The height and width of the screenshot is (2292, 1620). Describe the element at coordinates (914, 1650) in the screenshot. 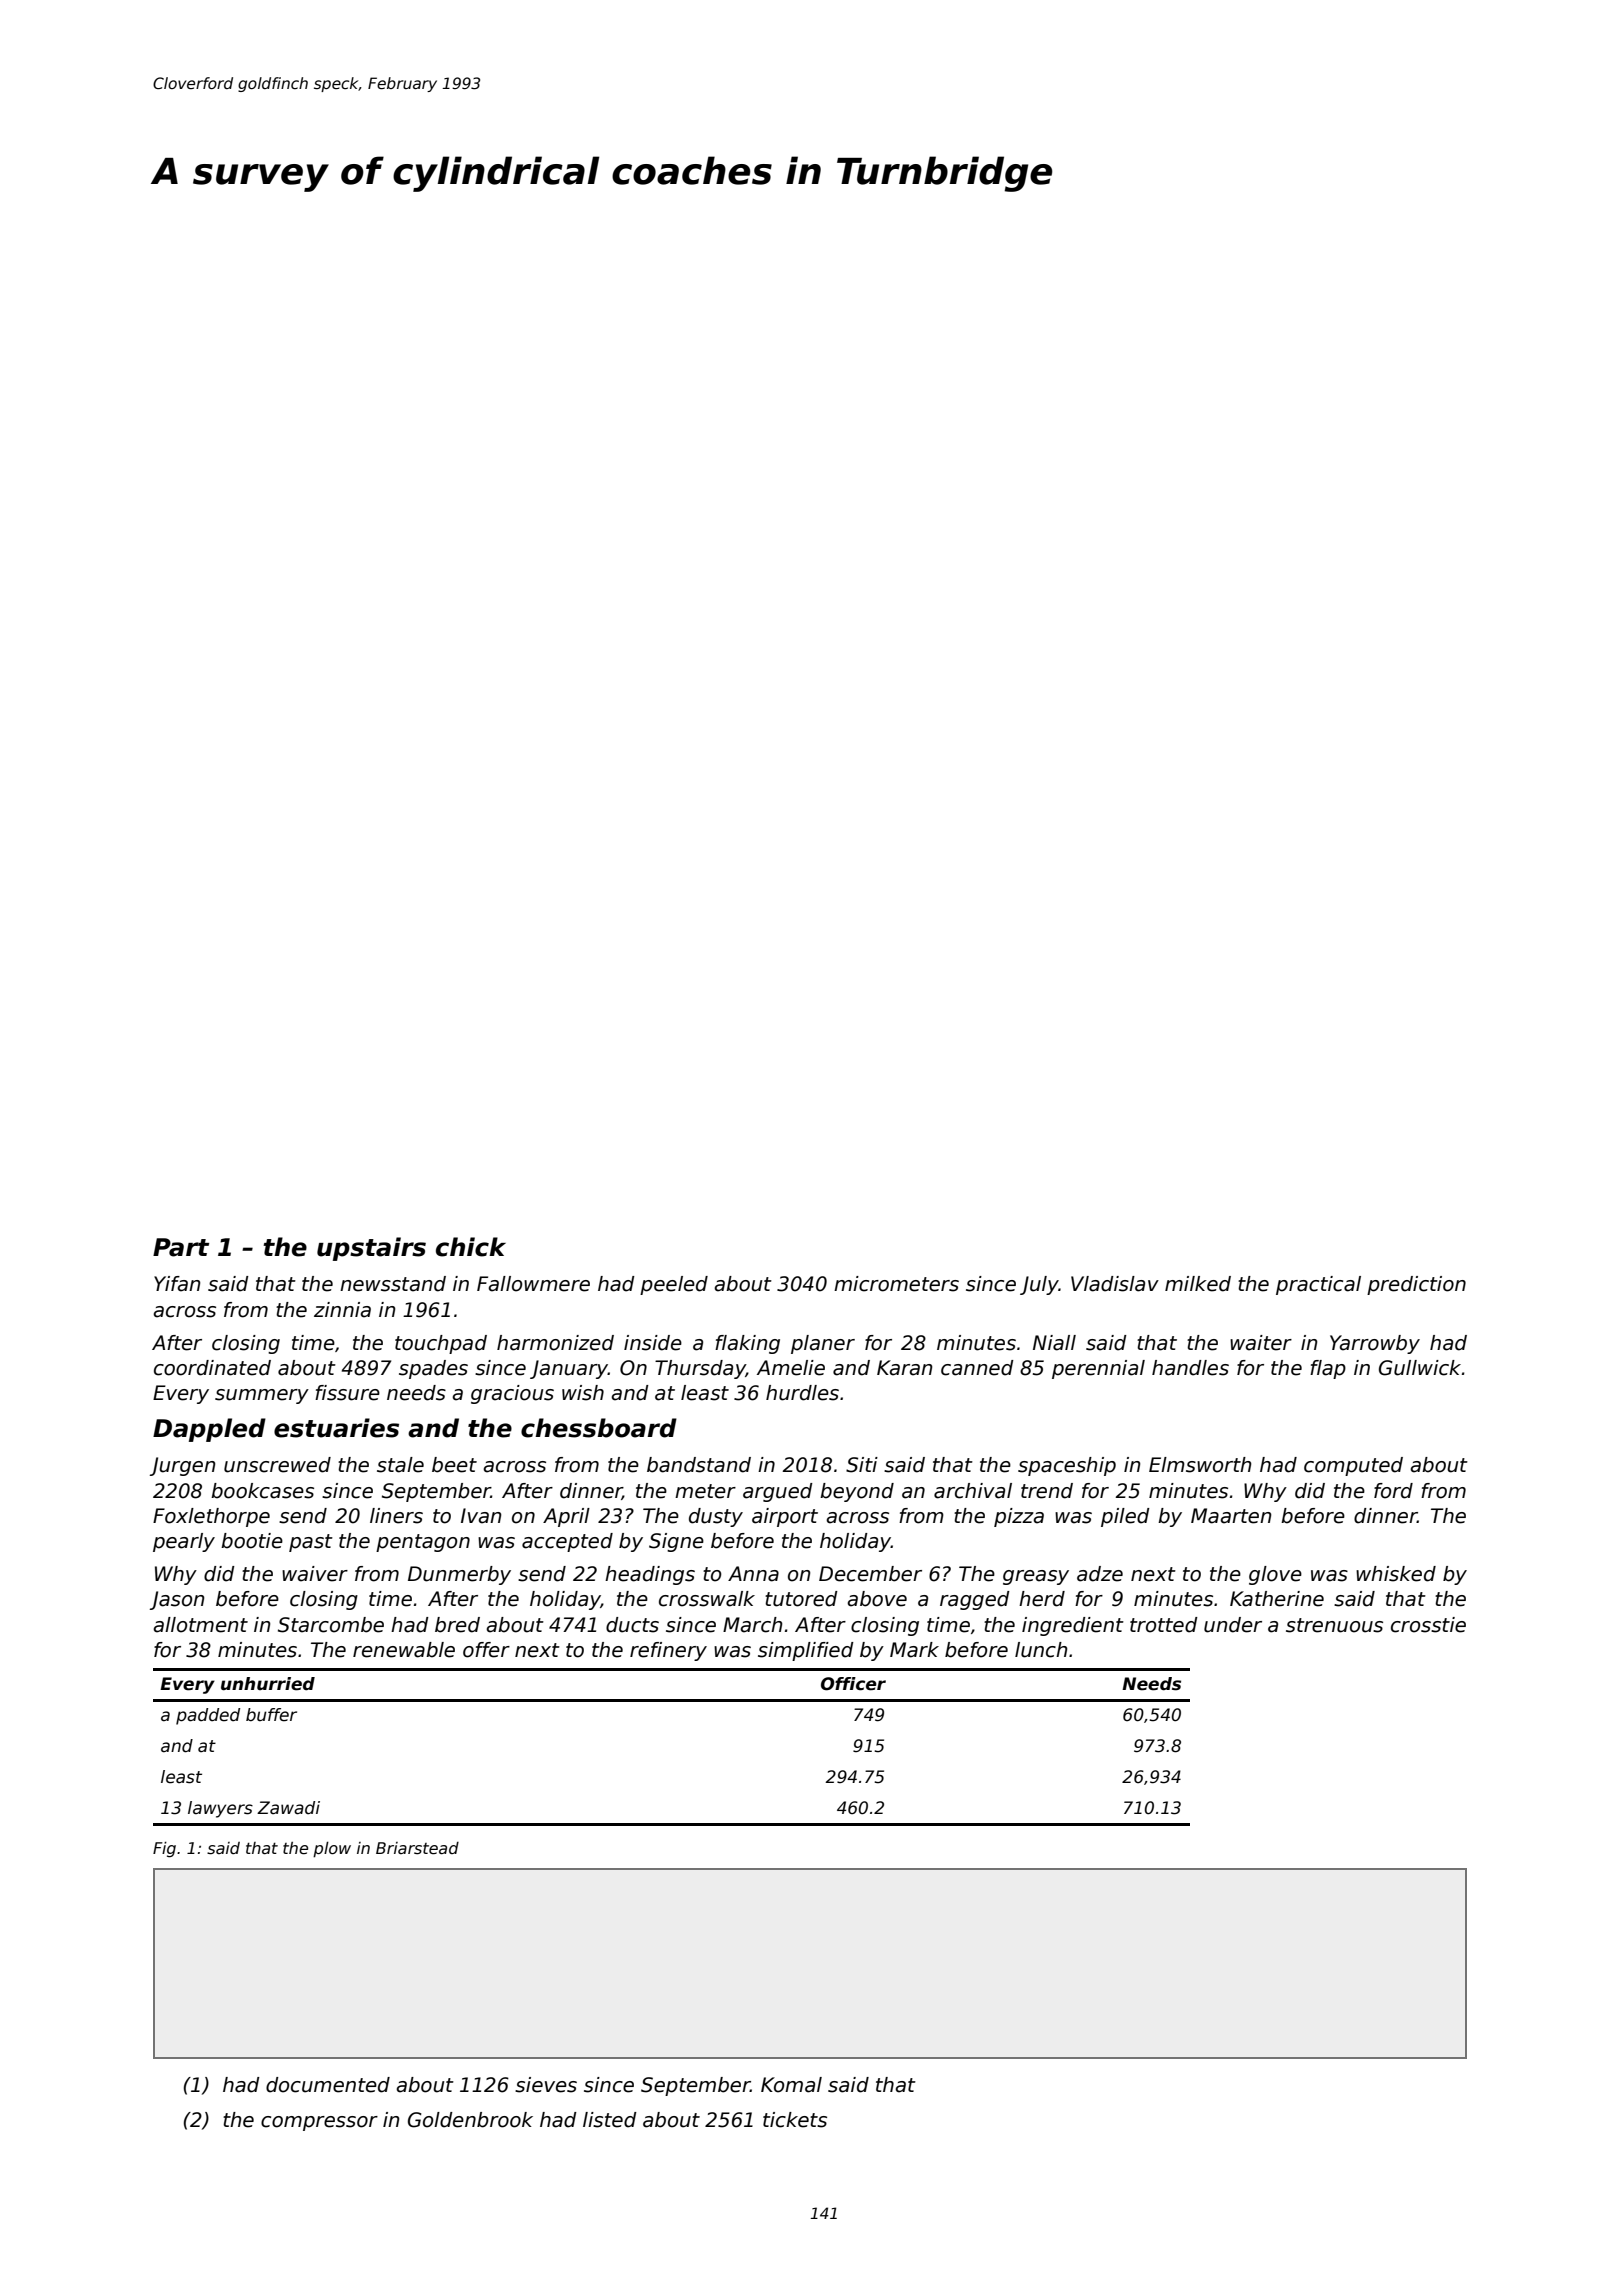

I see `Mark` at that location.
